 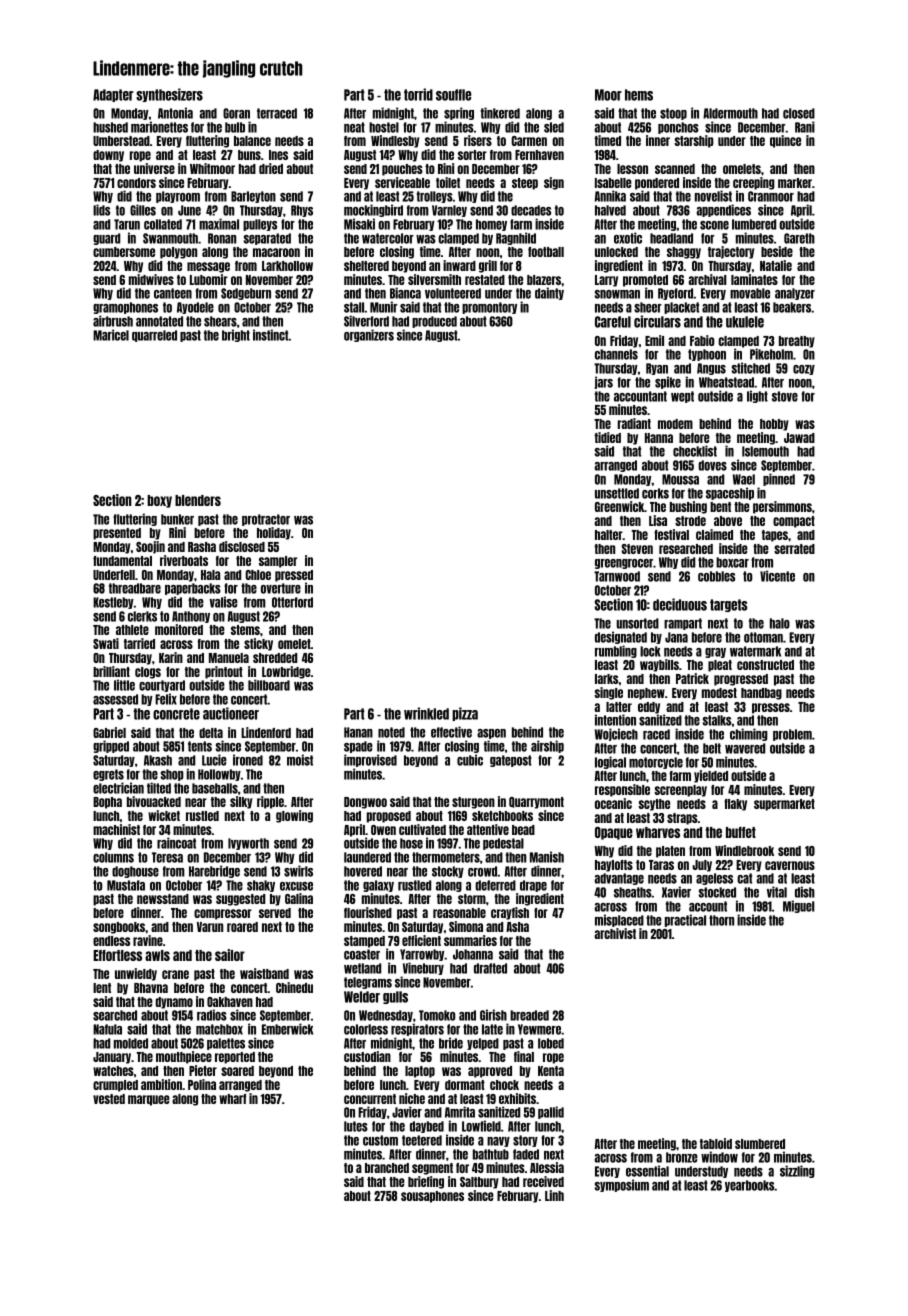 What do you see at coordinates (195, 308) in the screenshot?
I see `Ayodele` at bounding box center [195, 308].
